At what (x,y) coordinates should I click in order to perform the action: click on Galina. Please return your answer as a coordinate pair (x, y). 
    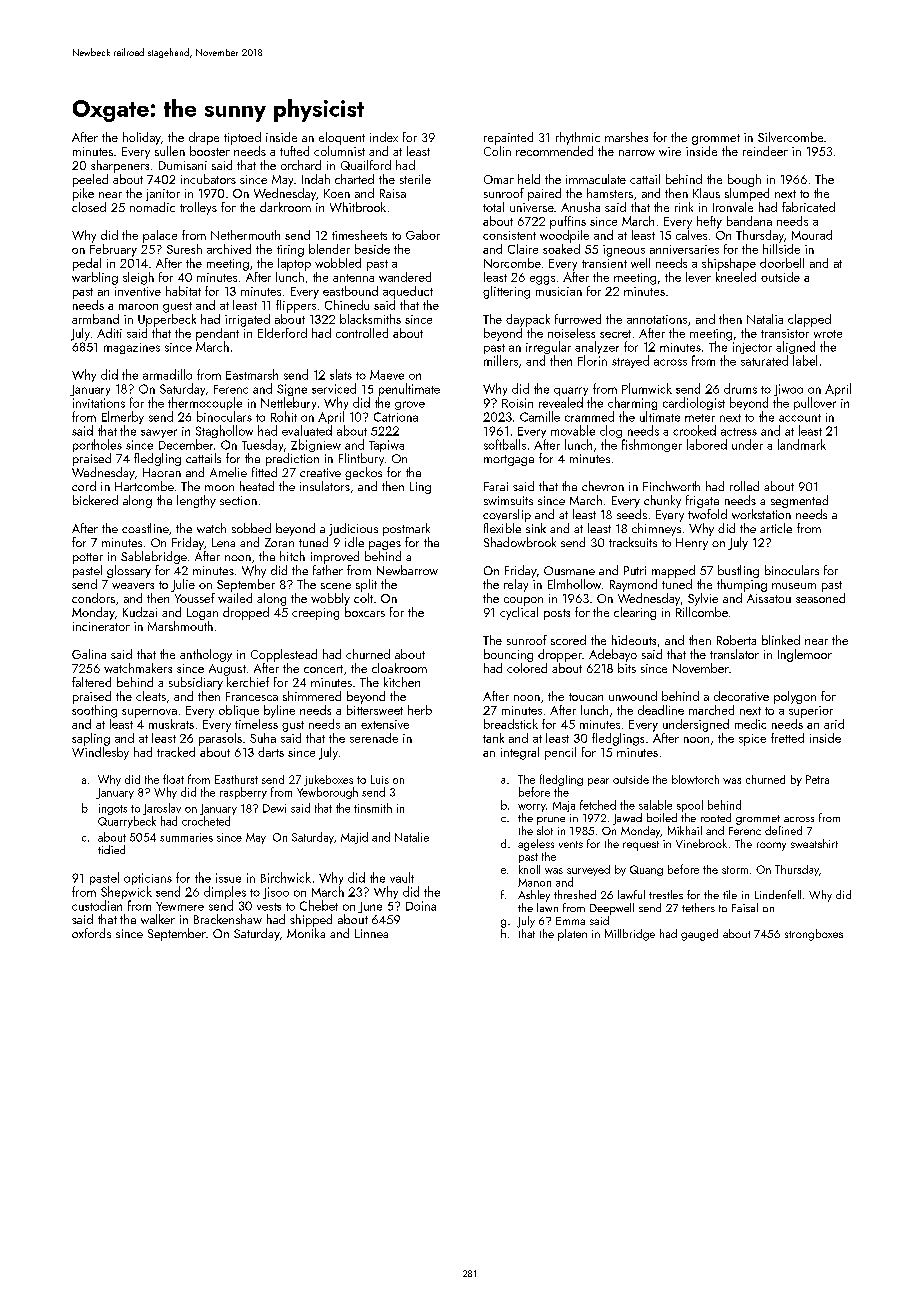
    Looking at the image, I should click on (89, 654).
